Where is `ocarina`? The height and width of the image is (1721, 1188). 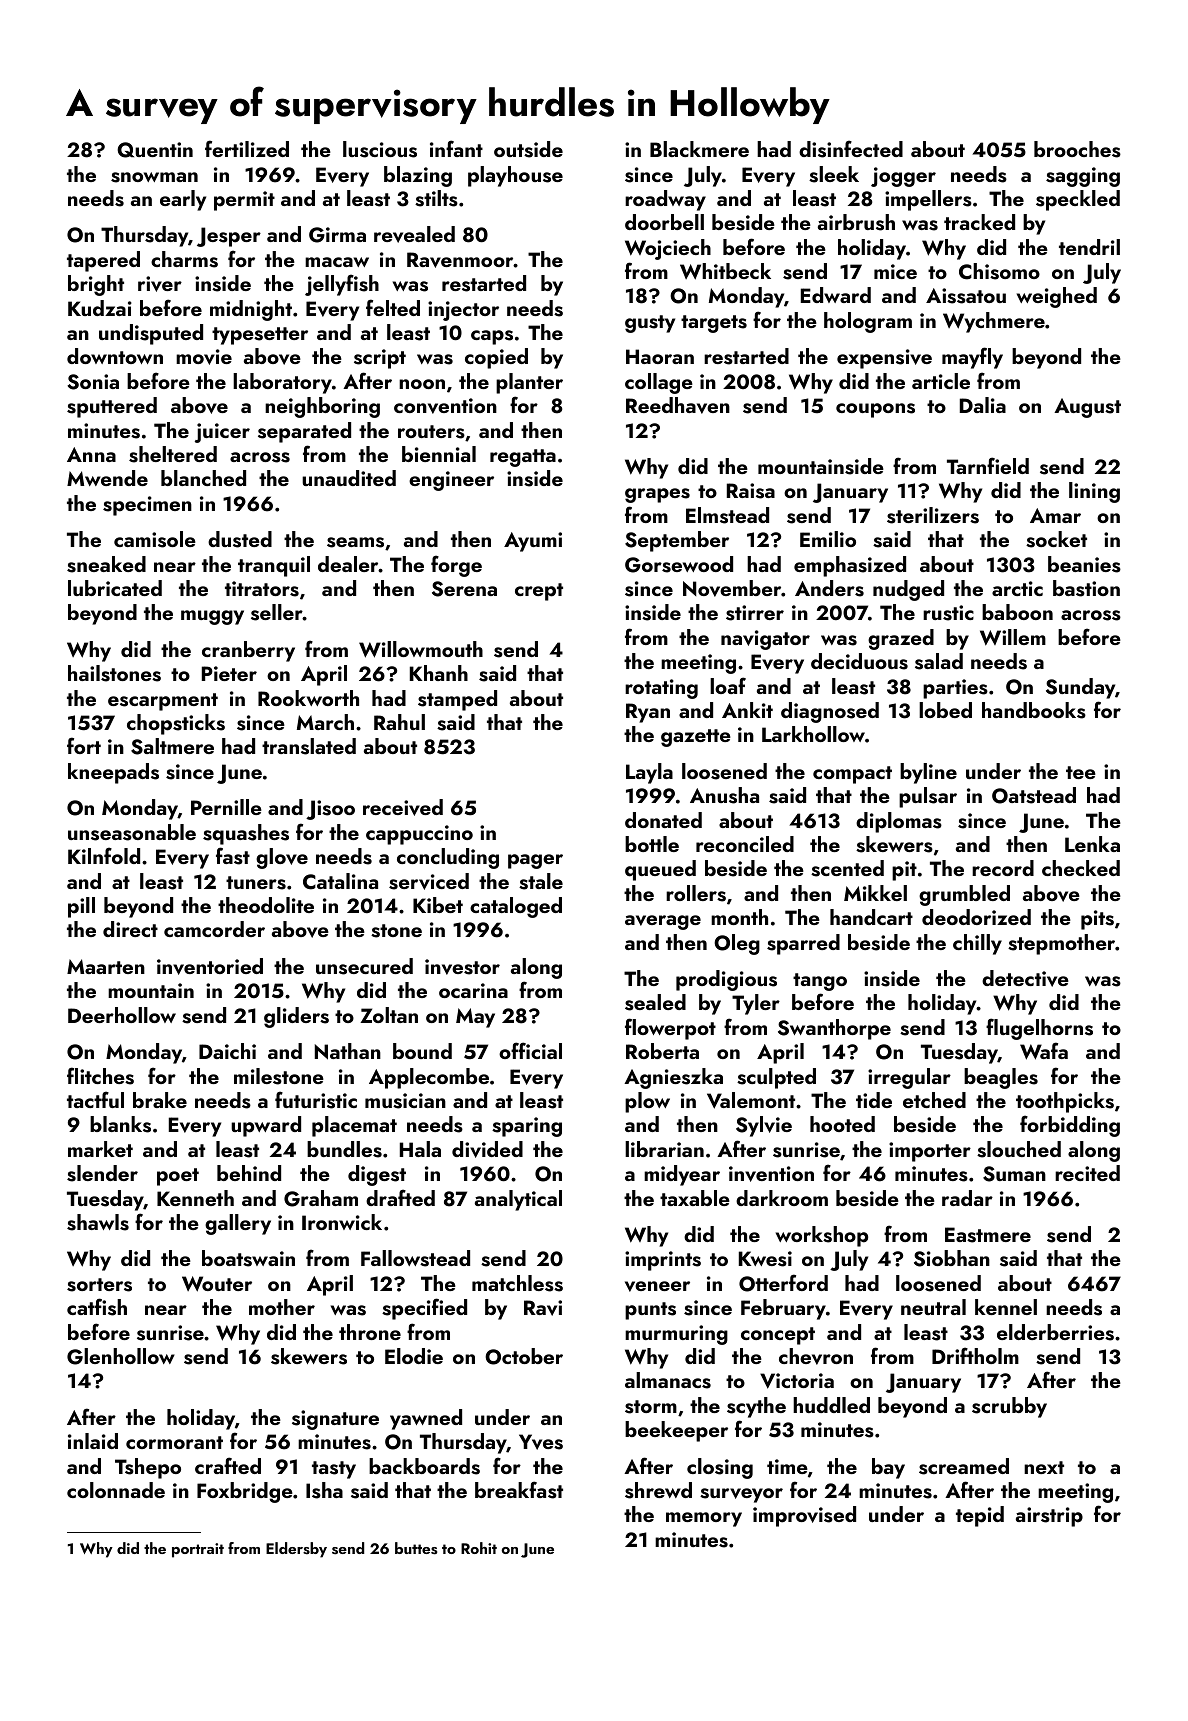 ocarina is located at coordinates (473, 990).
